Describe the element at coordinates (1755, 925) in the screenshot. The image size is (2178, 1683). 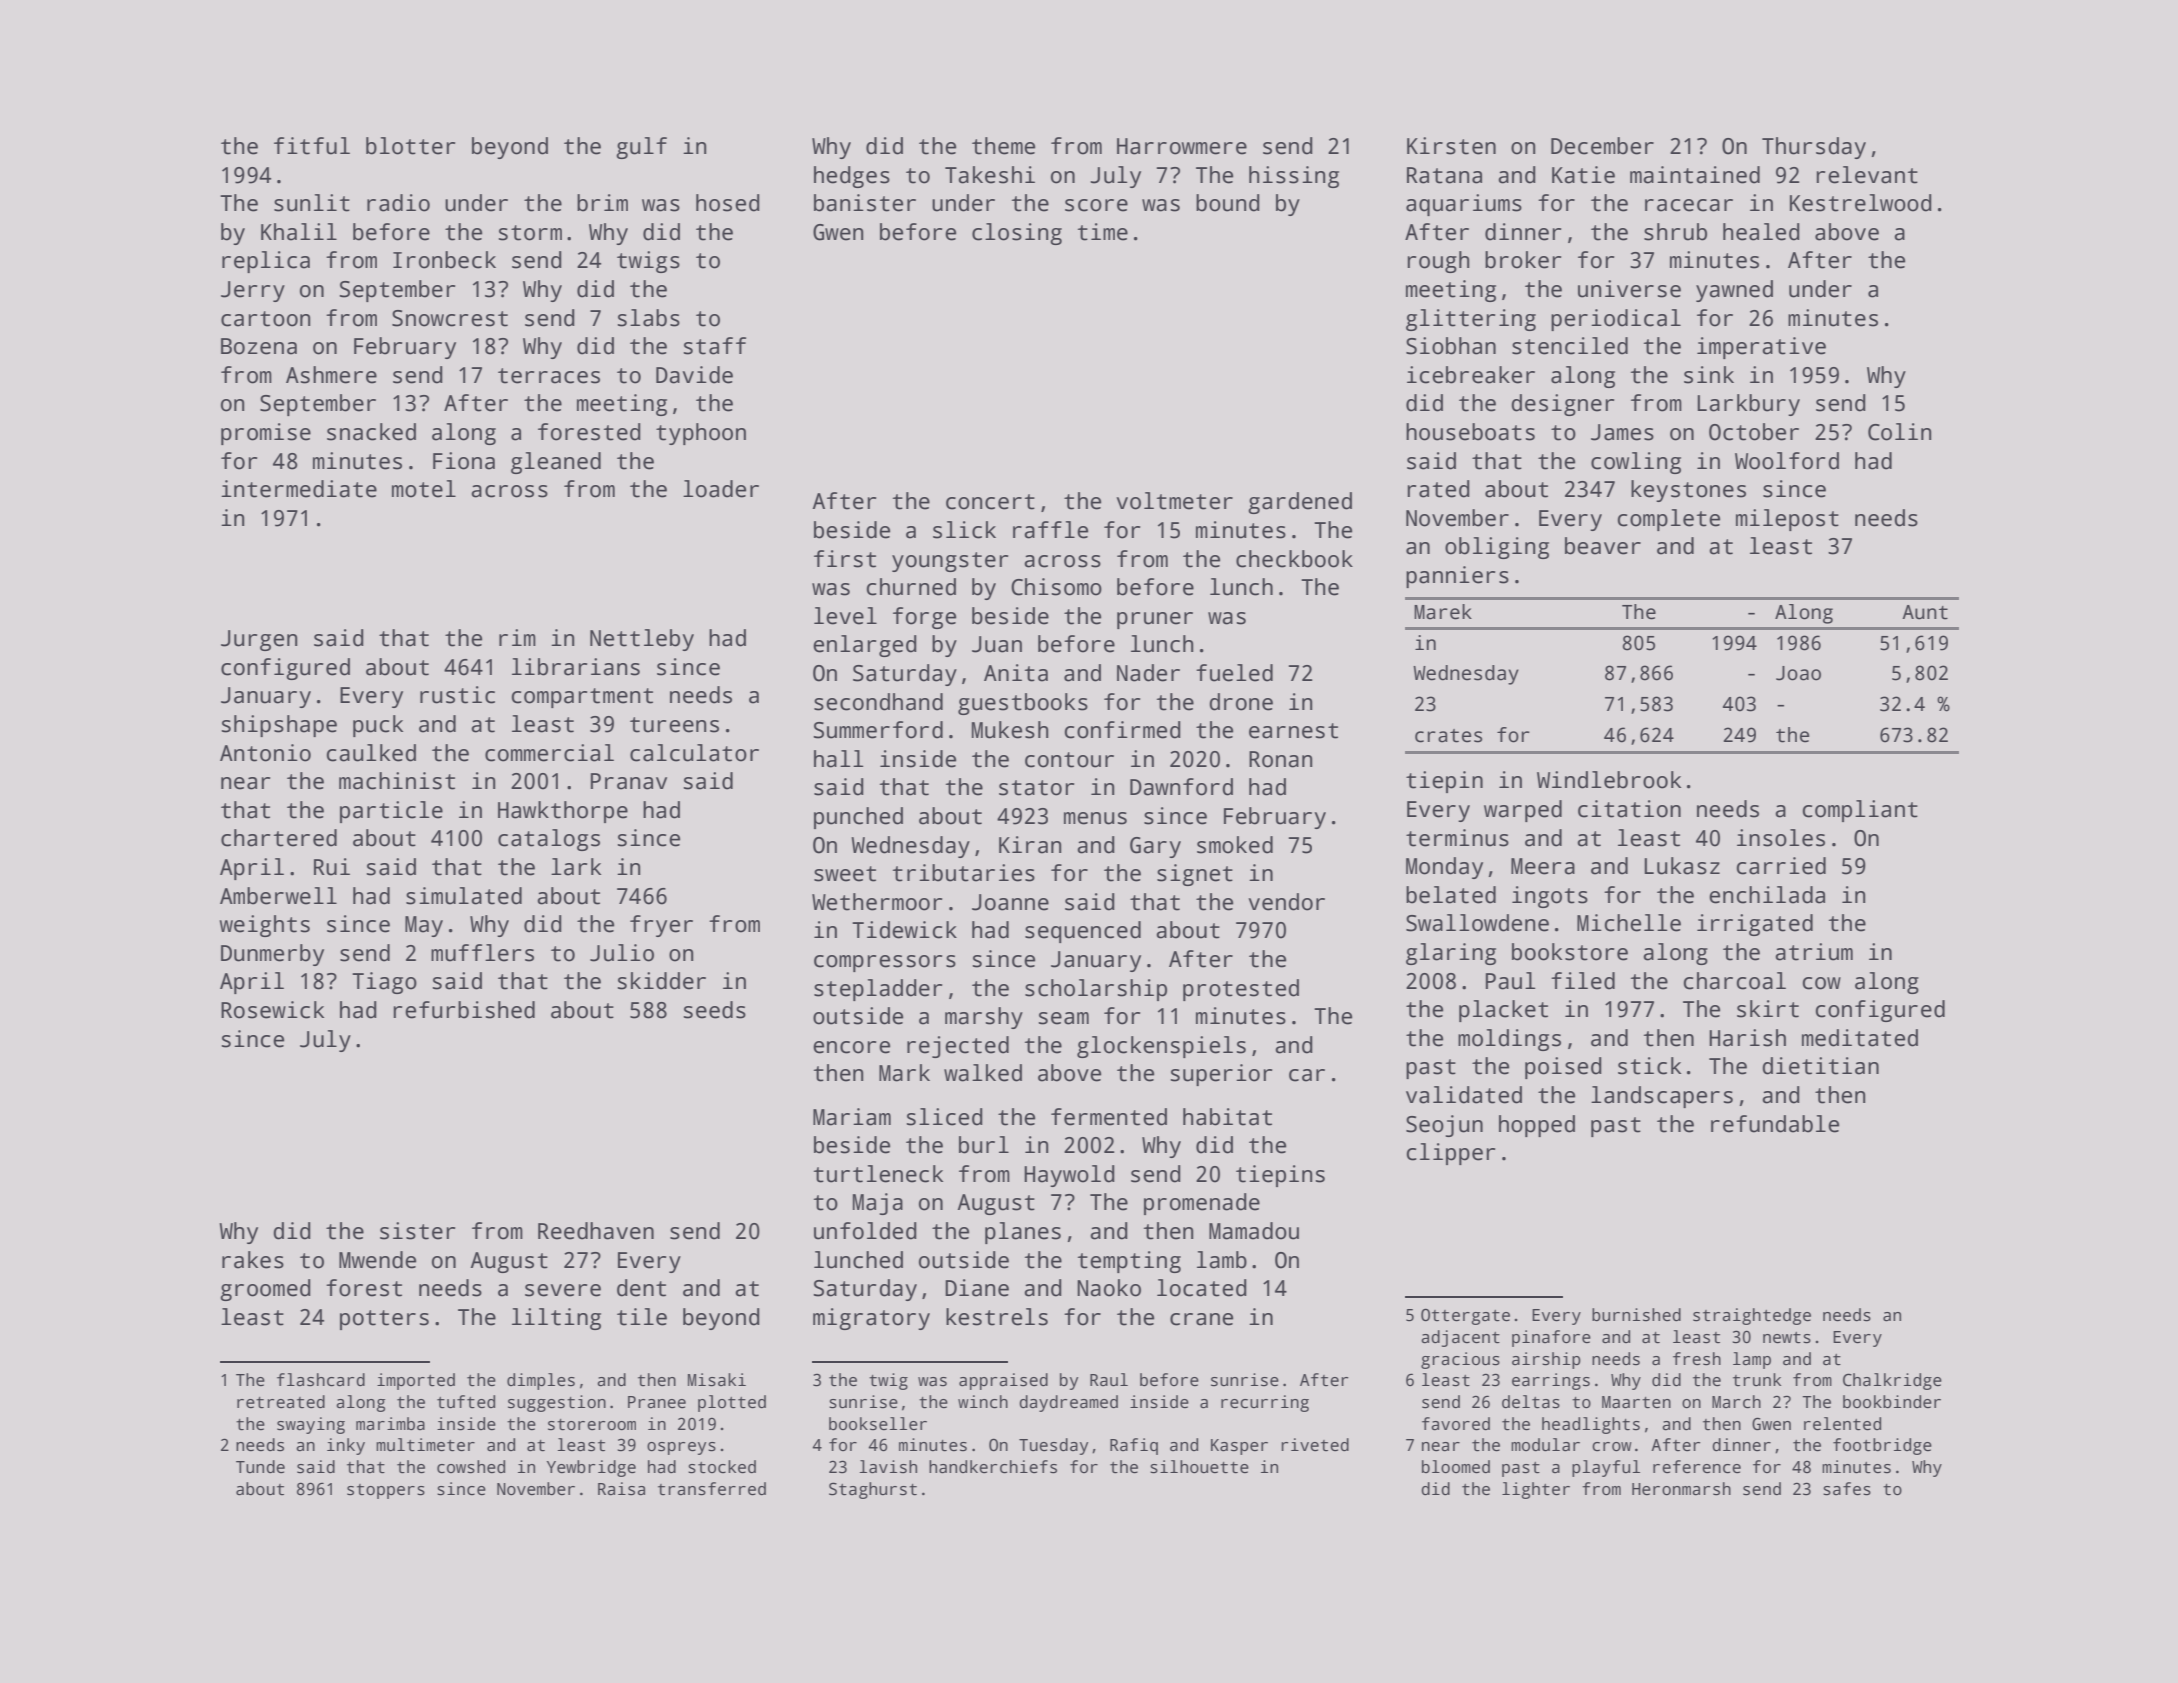
I see `irrigated` at that location.
